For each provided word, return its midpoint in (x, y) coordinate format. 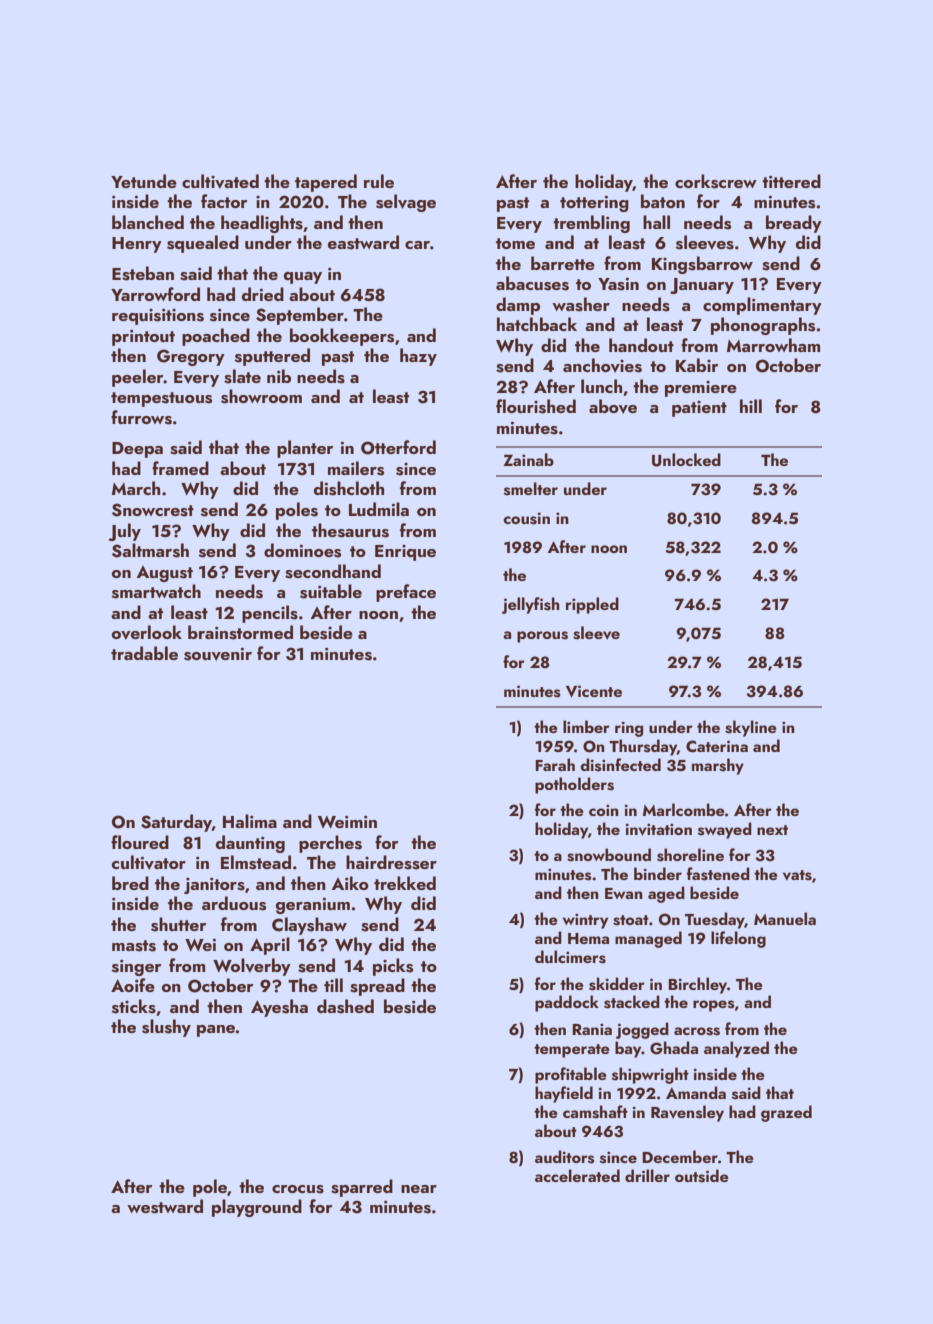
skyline (751, 728)
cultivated (220, 181)
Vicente (594, 691)
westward (165, 1206)
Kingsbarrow (702, 265)
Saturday (176, 823)
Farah (555, 764)
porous (542, 637)
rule (379, 181)
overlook (147, 632)
